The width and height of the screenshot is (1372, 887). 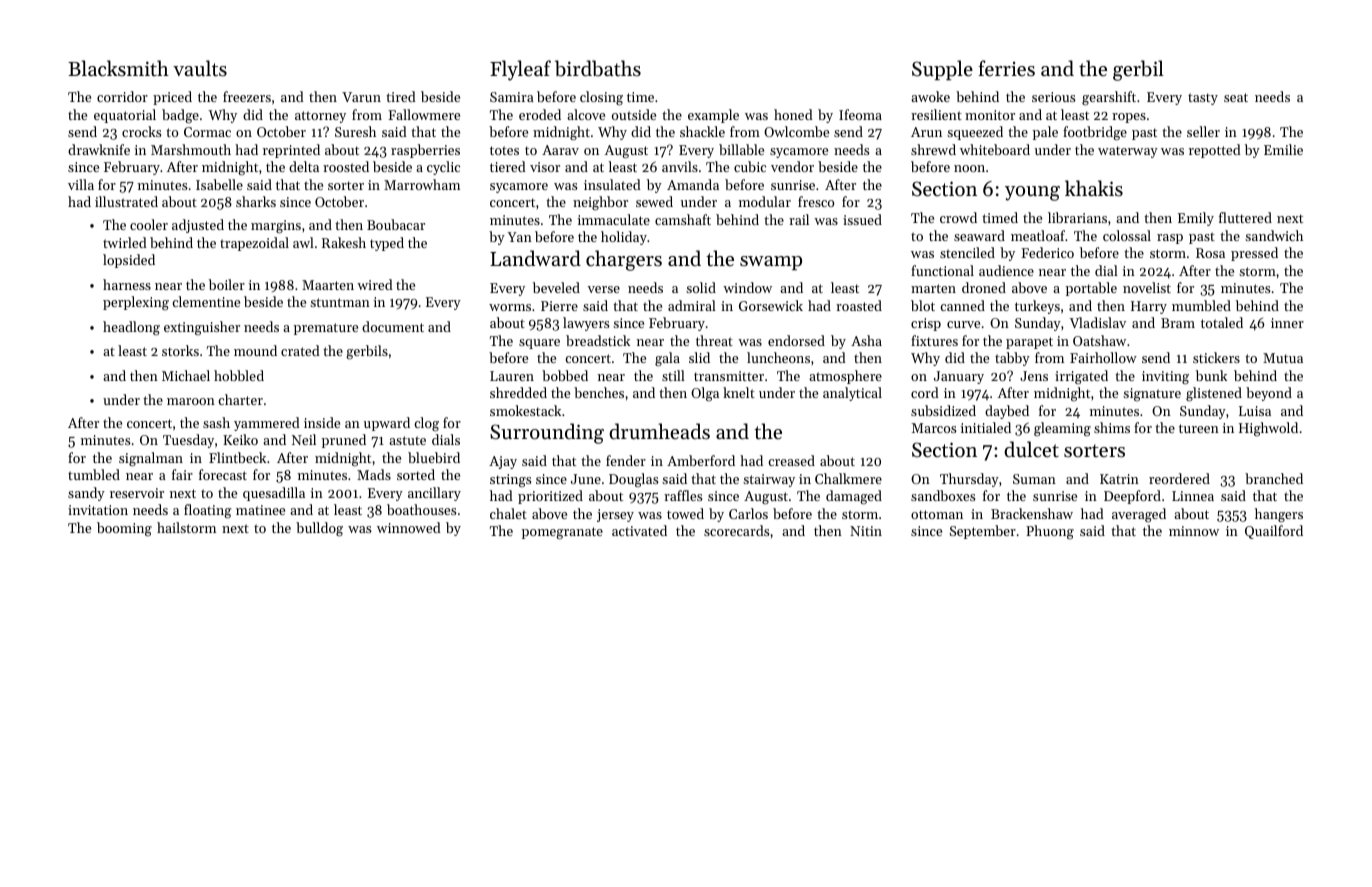 I want to click on storks, so click(x=180, y=350).
